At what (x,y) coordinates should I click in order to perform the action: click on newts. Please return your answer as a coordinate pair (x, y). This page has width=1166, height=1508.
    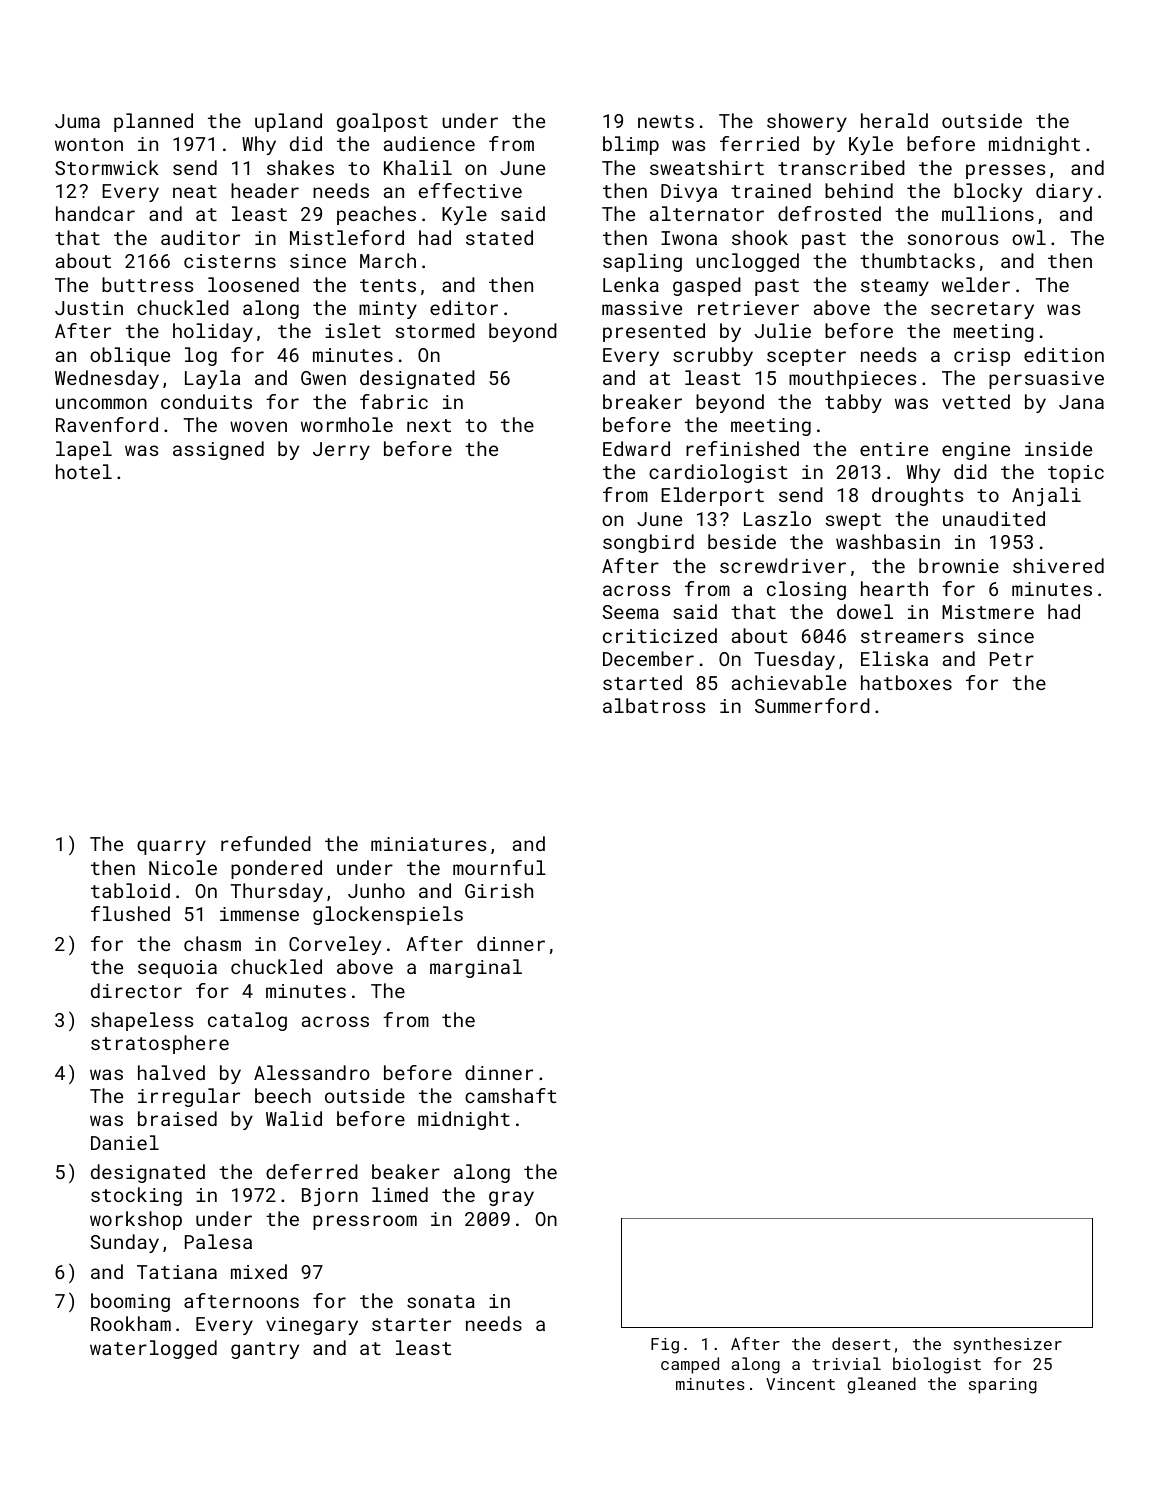
    Looking at the image, I should click on (666, 121).
